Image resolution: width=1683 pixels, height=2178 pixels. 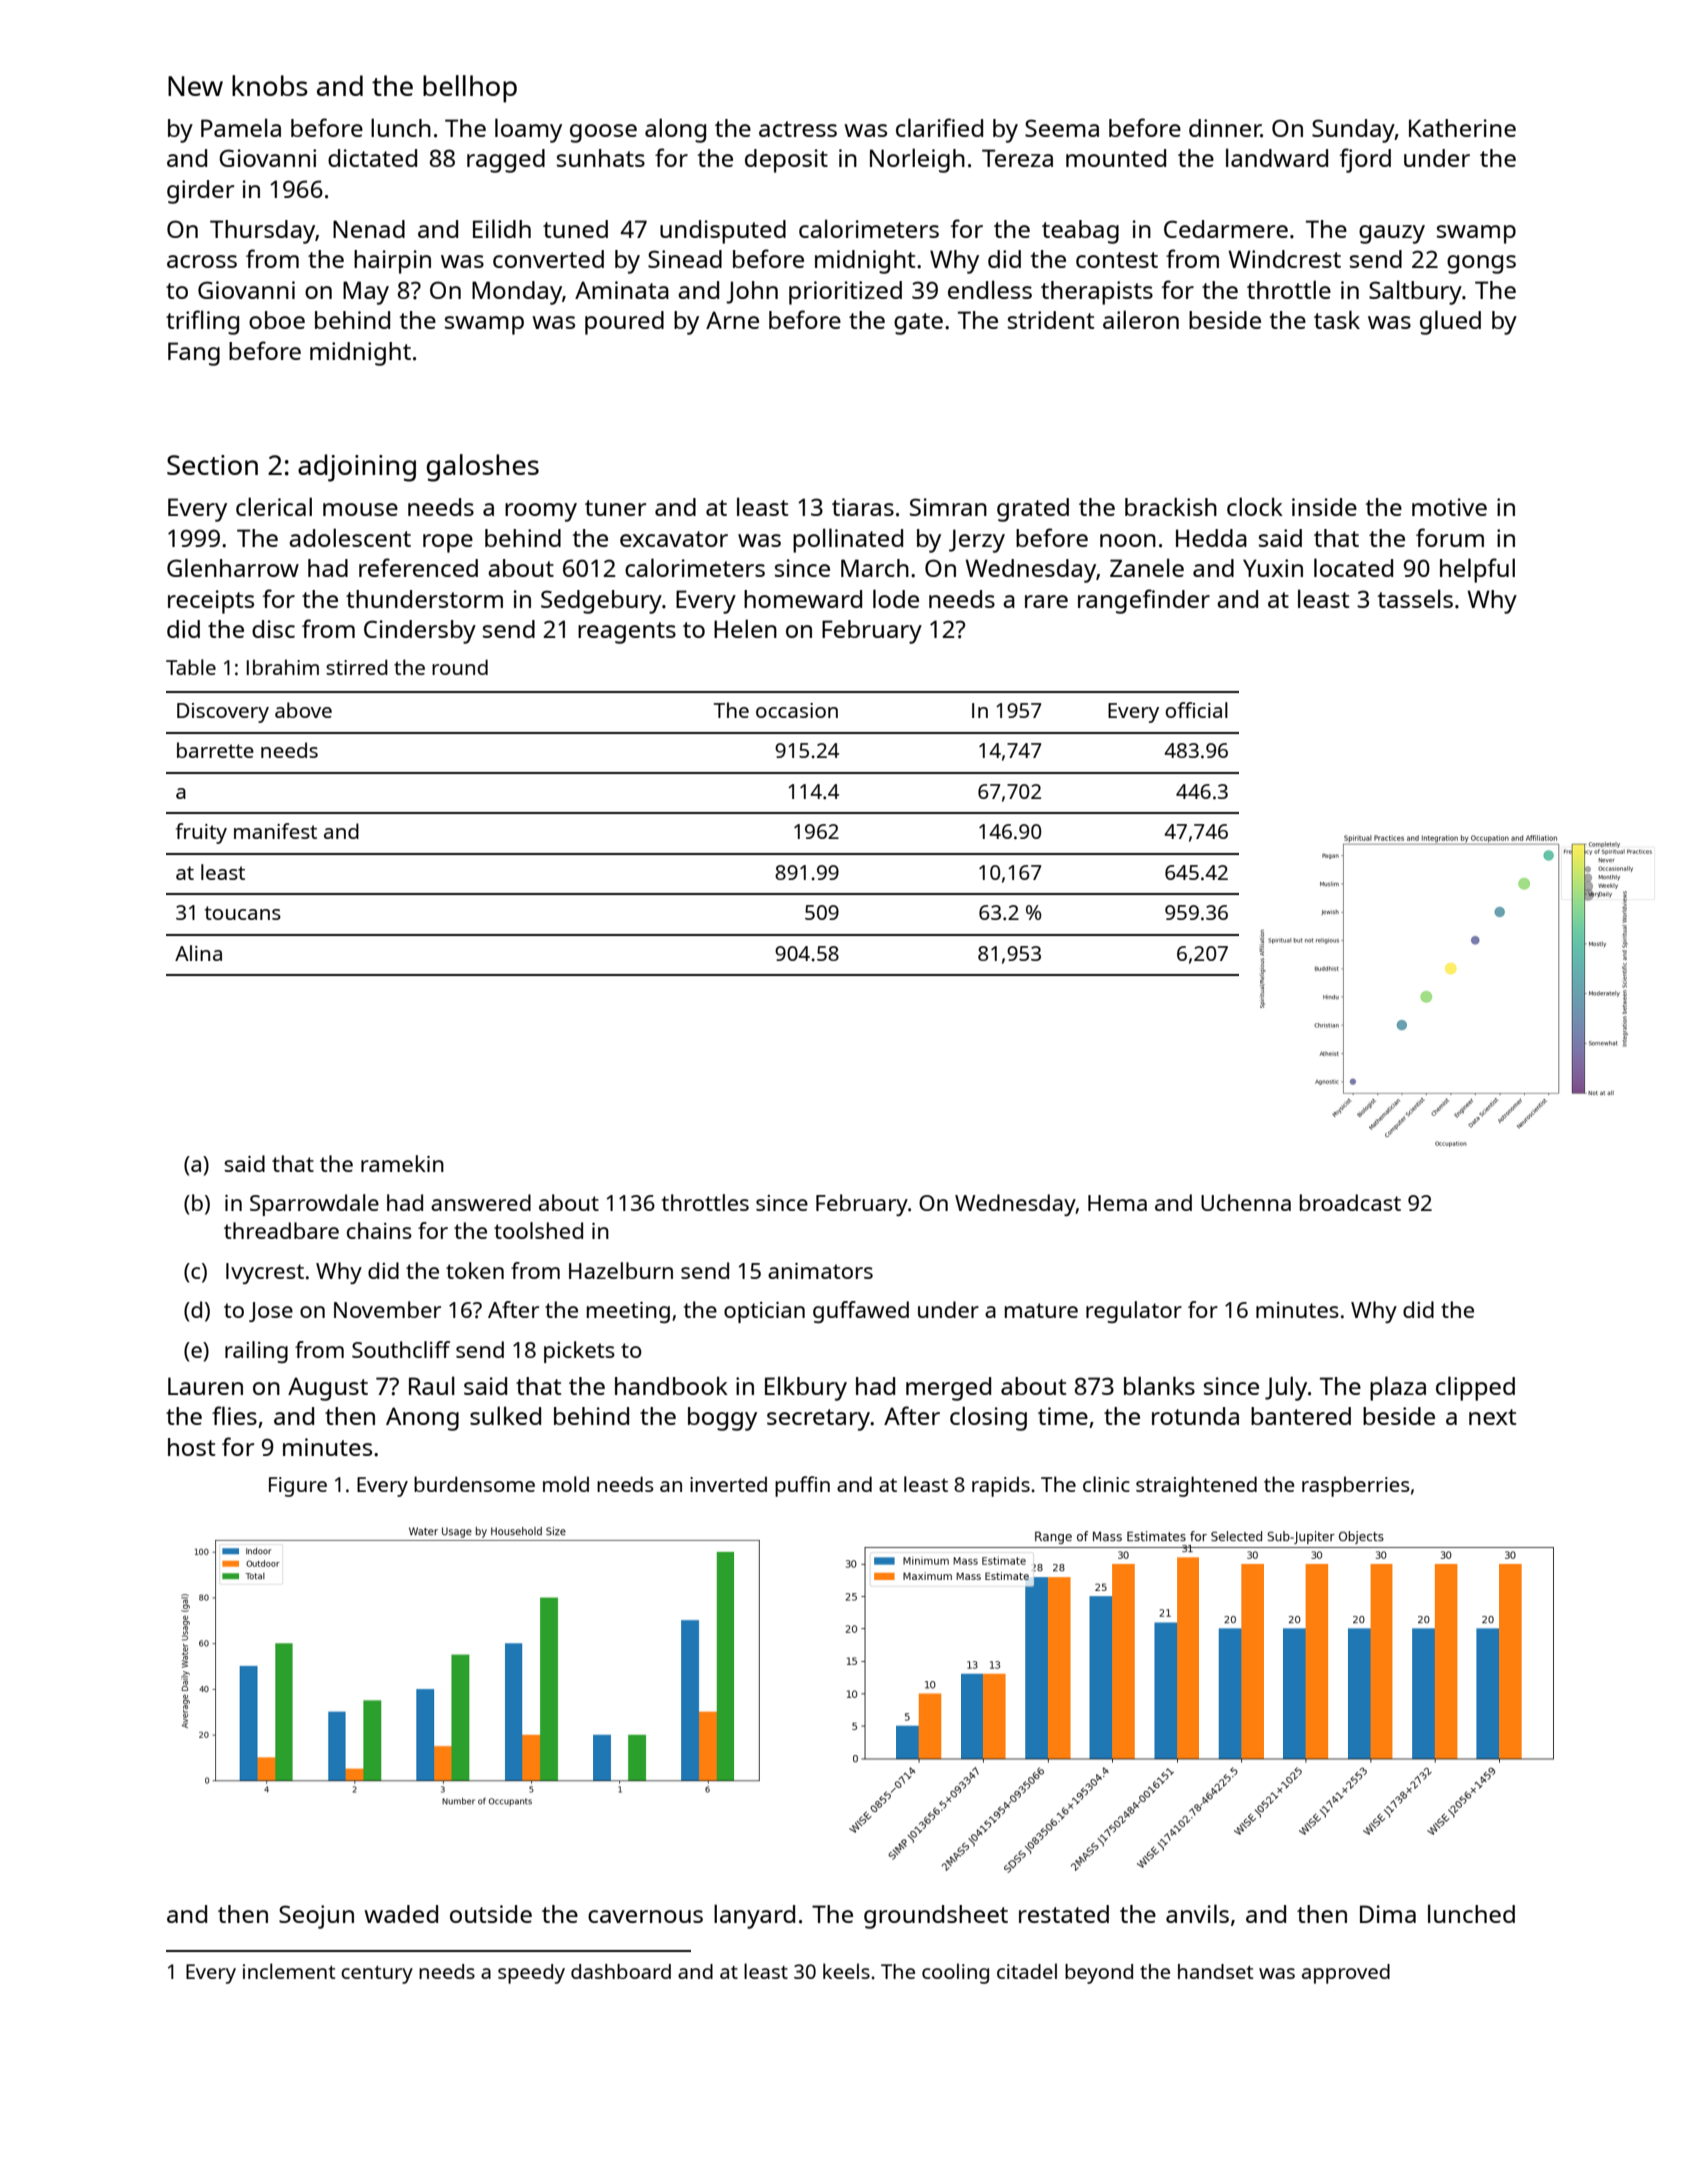 What do you see at coordinates (401, 1349) in the document?
I see `Southcliff` at bounding box center [401, 1349].
